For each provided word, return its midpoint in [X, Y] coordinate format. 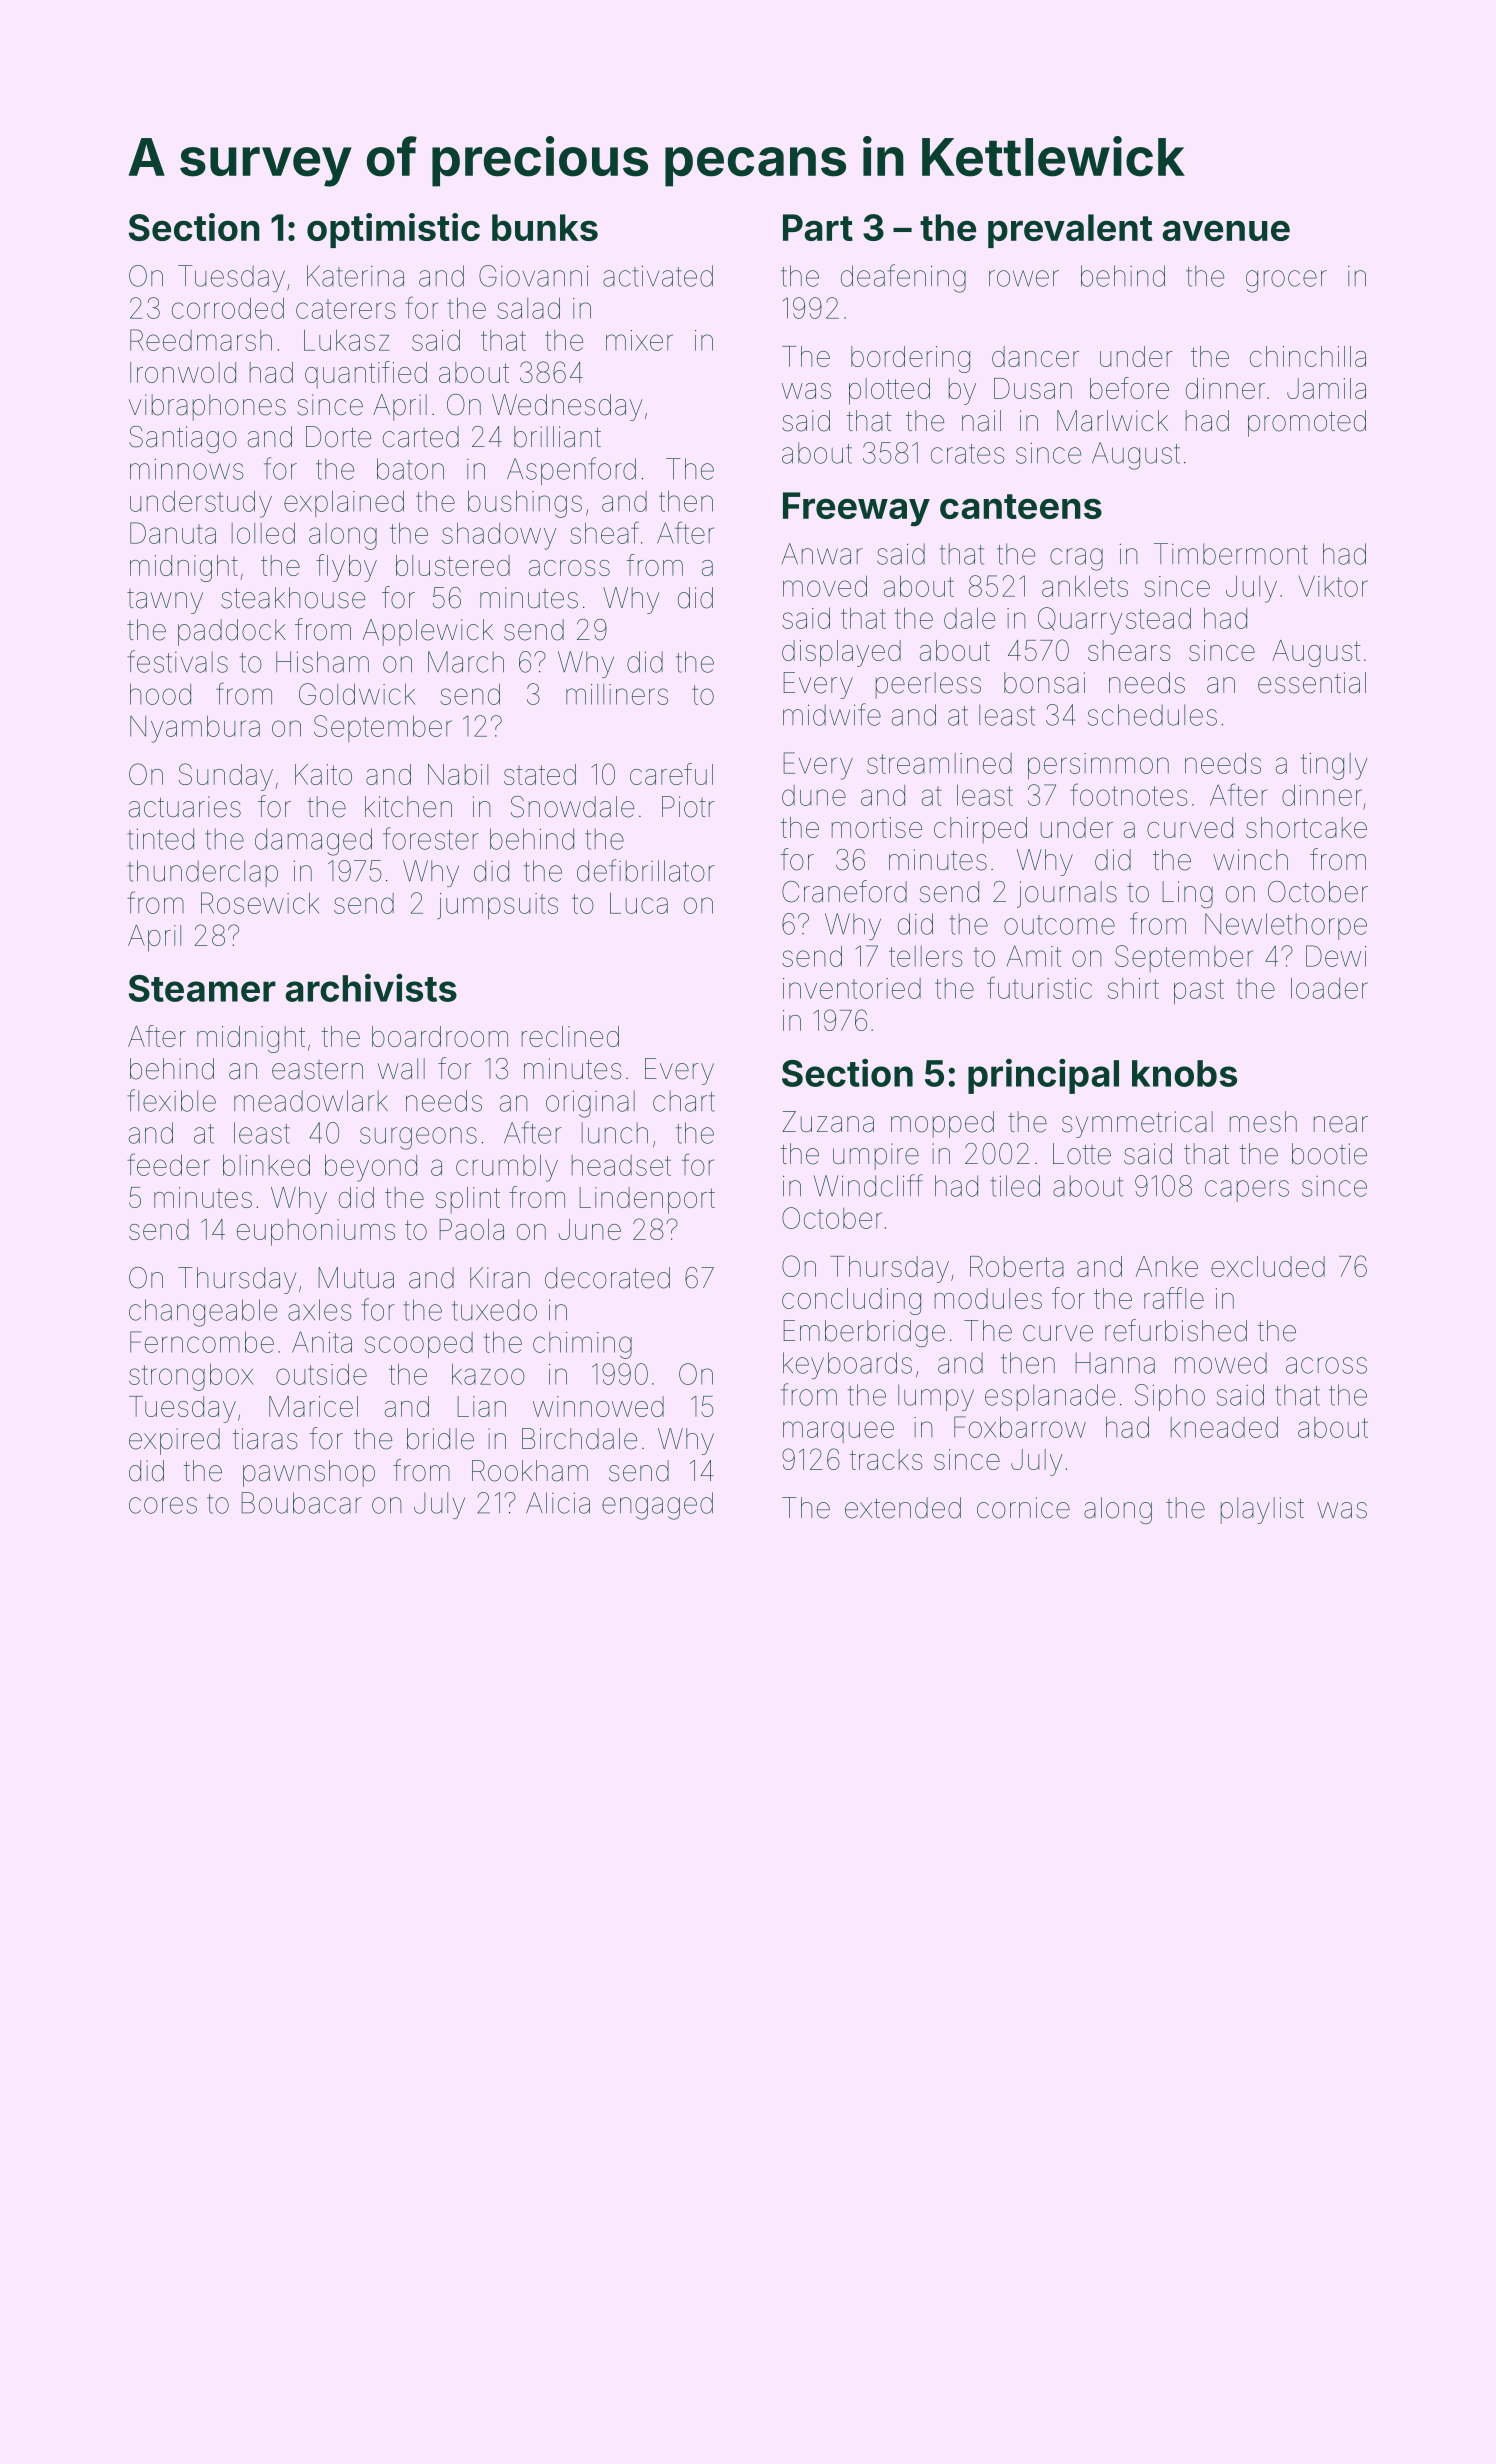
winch [1250, 859]
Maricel [313, 1406]
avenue [1226, 231]
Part [818, 227]
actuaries [185, 807]
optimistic [393, 230]
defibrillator [646, 870]
